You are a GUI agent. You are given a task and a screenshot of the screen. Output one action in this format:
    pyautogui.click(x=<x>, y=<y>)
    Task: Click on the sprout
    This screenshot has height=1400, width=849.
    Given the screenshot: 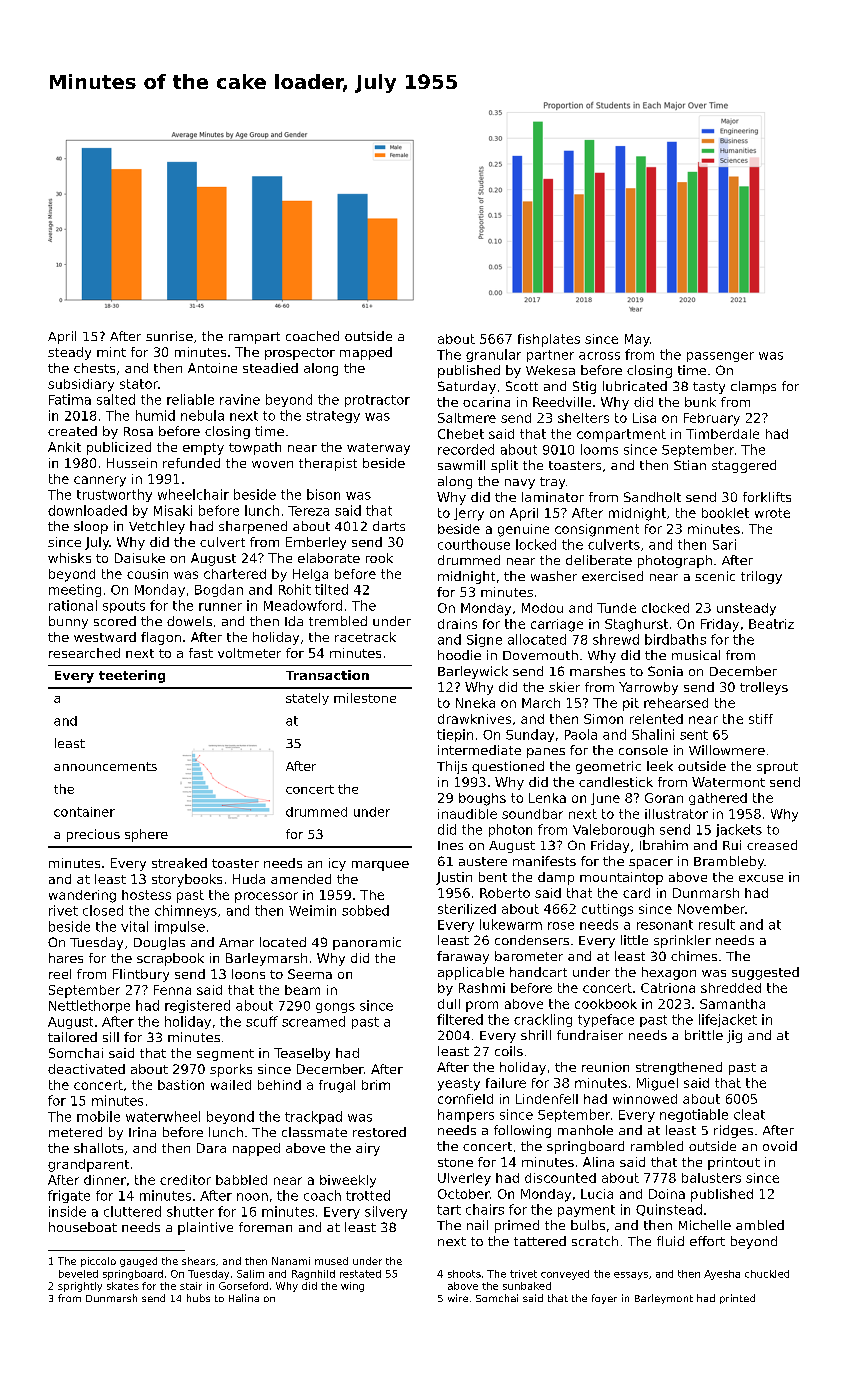 What is the action you would take?
    pyautogui.click(x=777, y=768)
